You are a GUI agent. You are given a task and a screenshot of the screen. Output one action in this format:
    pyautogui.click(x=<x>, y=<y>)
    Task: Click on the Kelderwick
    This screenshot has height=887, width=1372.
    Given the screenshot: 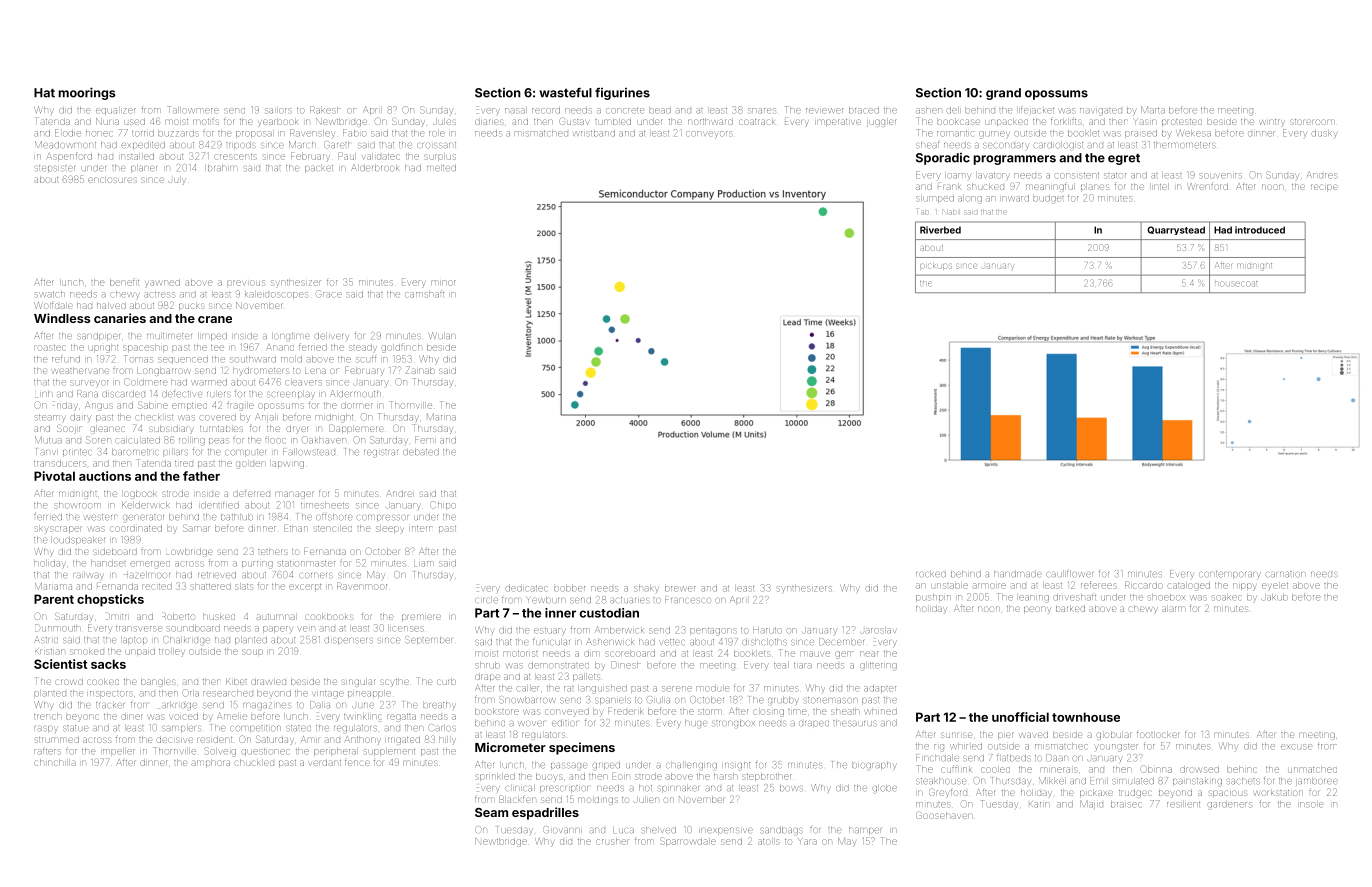 What is the action you would take?
    pyautogui.click(x=146, y=505)
